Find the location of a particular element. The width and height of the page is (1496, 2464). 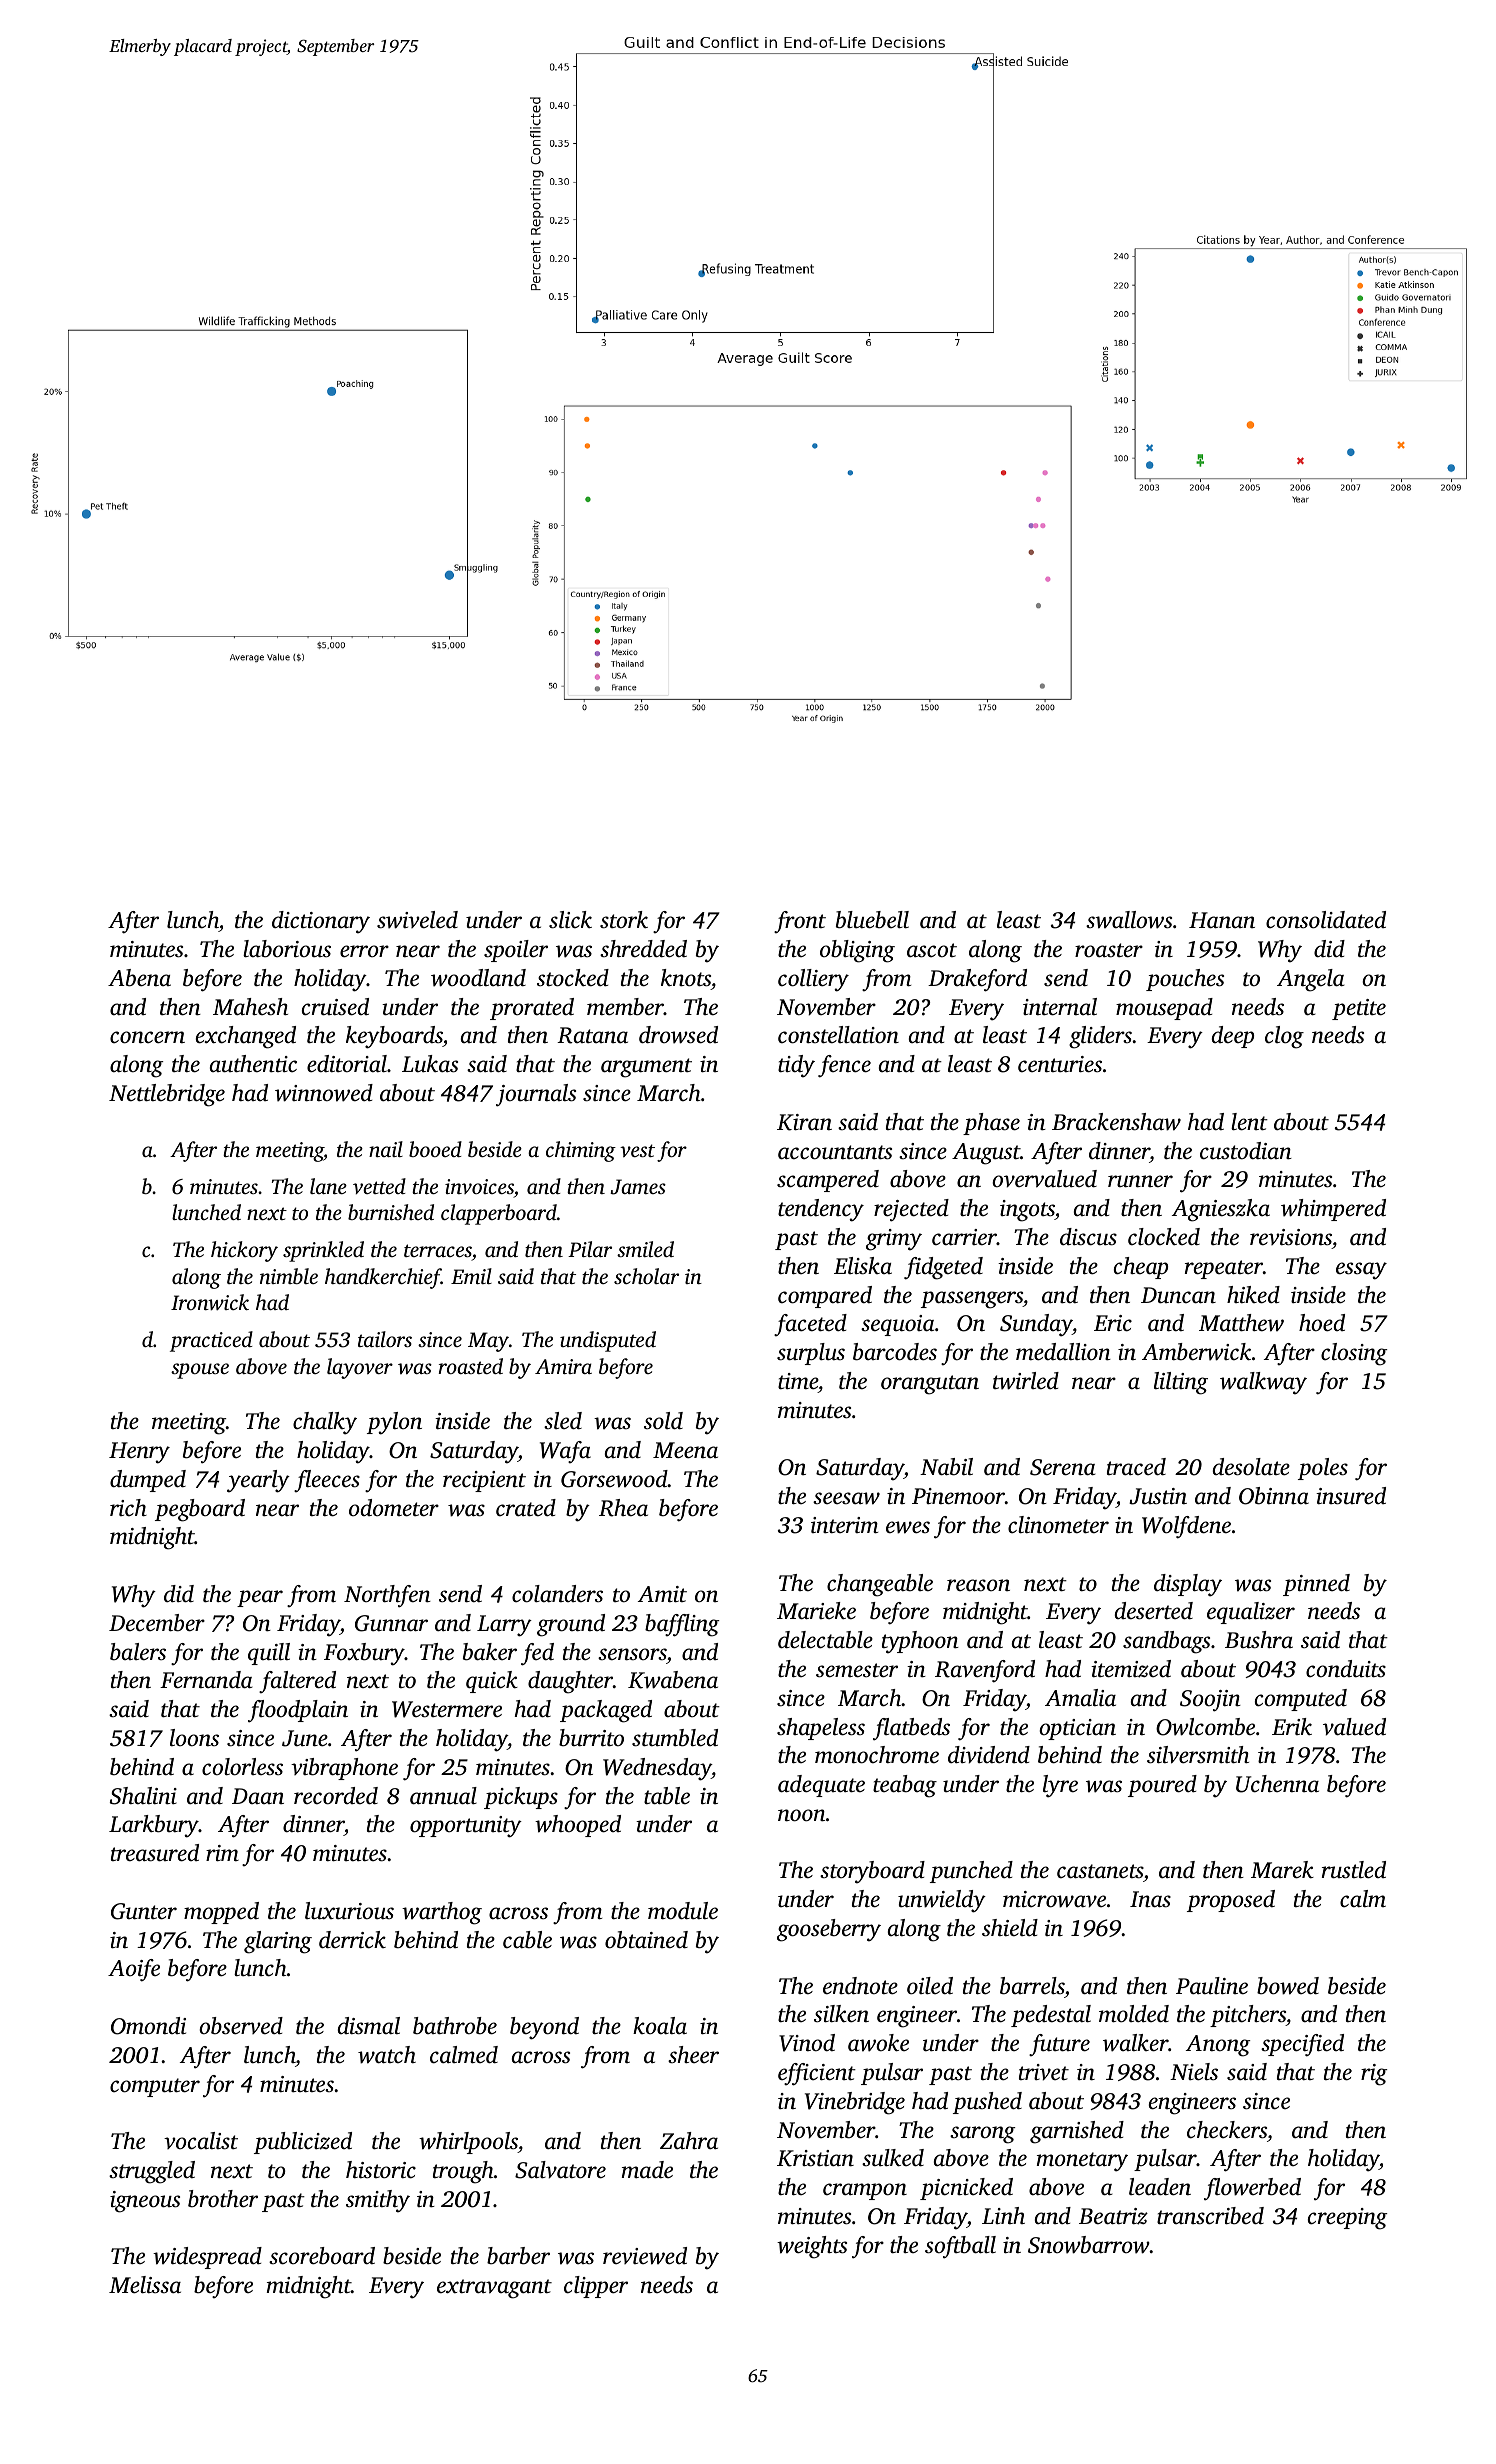

Emil is located at coordinates (471, 1276).
